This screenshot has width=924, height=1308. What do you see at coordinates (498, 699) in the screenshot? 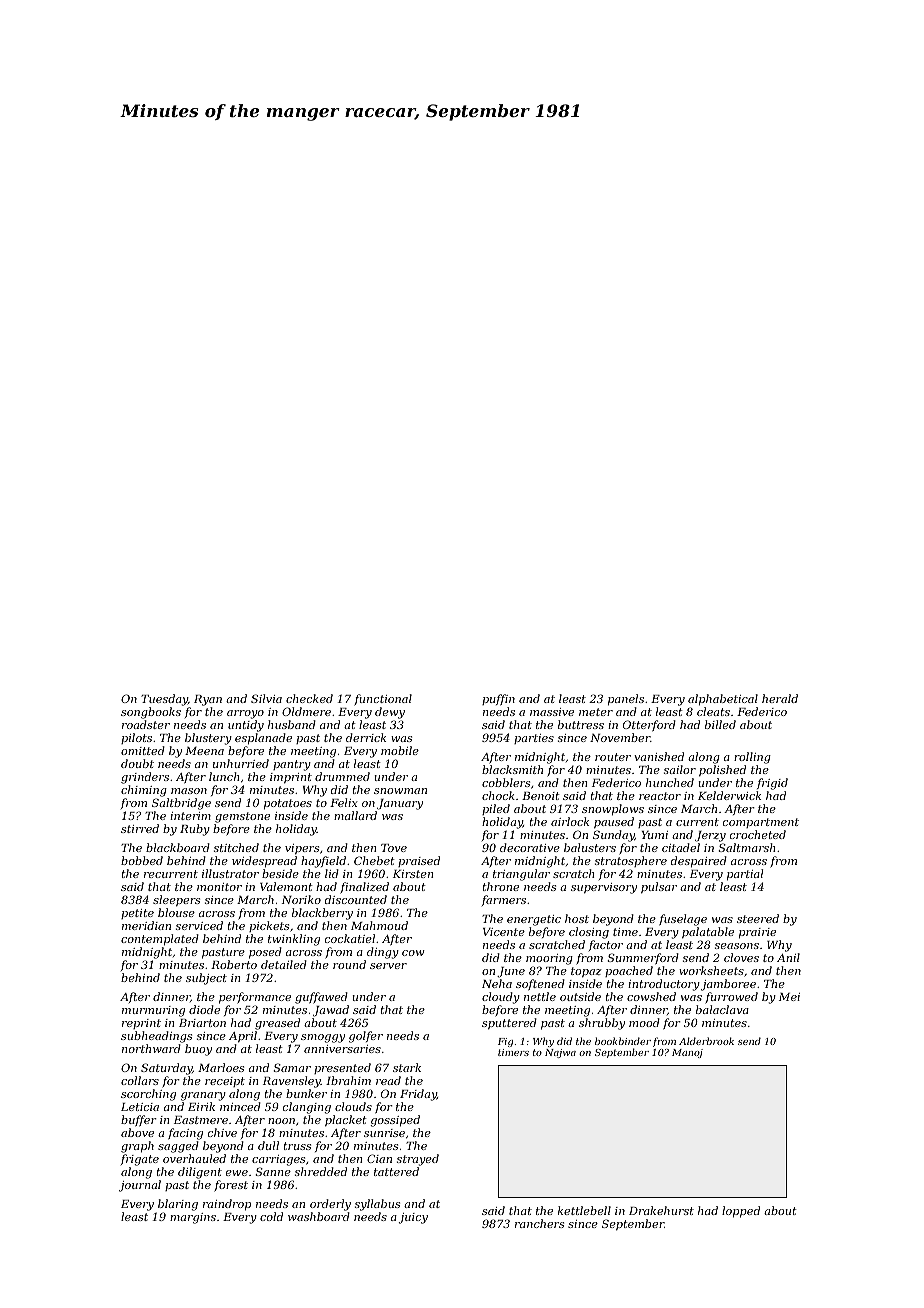
I see `puffin` at bounding box center [498, 699].
